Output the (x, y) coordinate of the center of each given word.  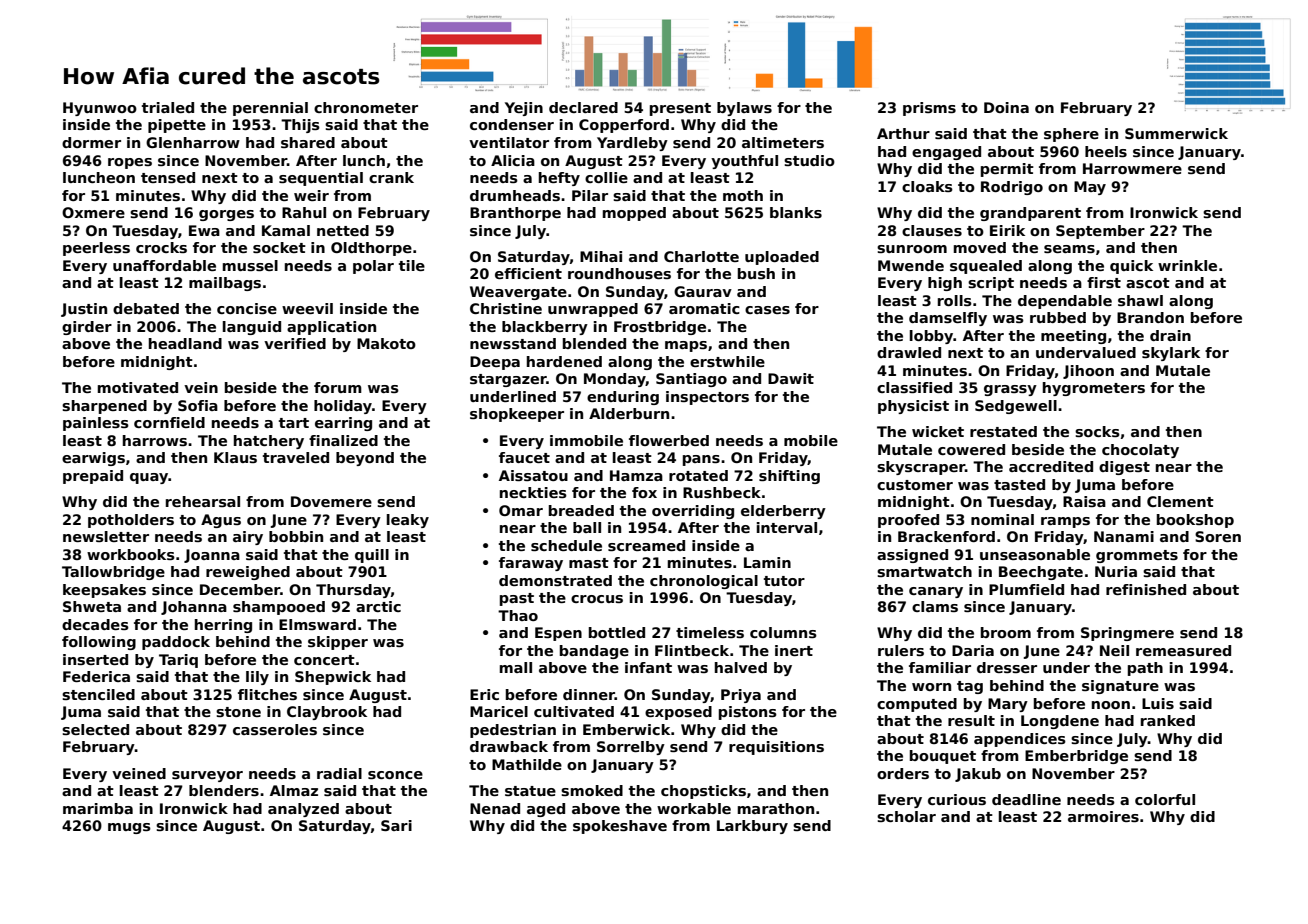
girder (87, 328)
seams (1069, 249)
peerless (96, 249)
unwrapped (593, 310)
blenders (224, 790)
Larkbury (752, 827)
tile (412, 265)
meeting (1073, 337)
